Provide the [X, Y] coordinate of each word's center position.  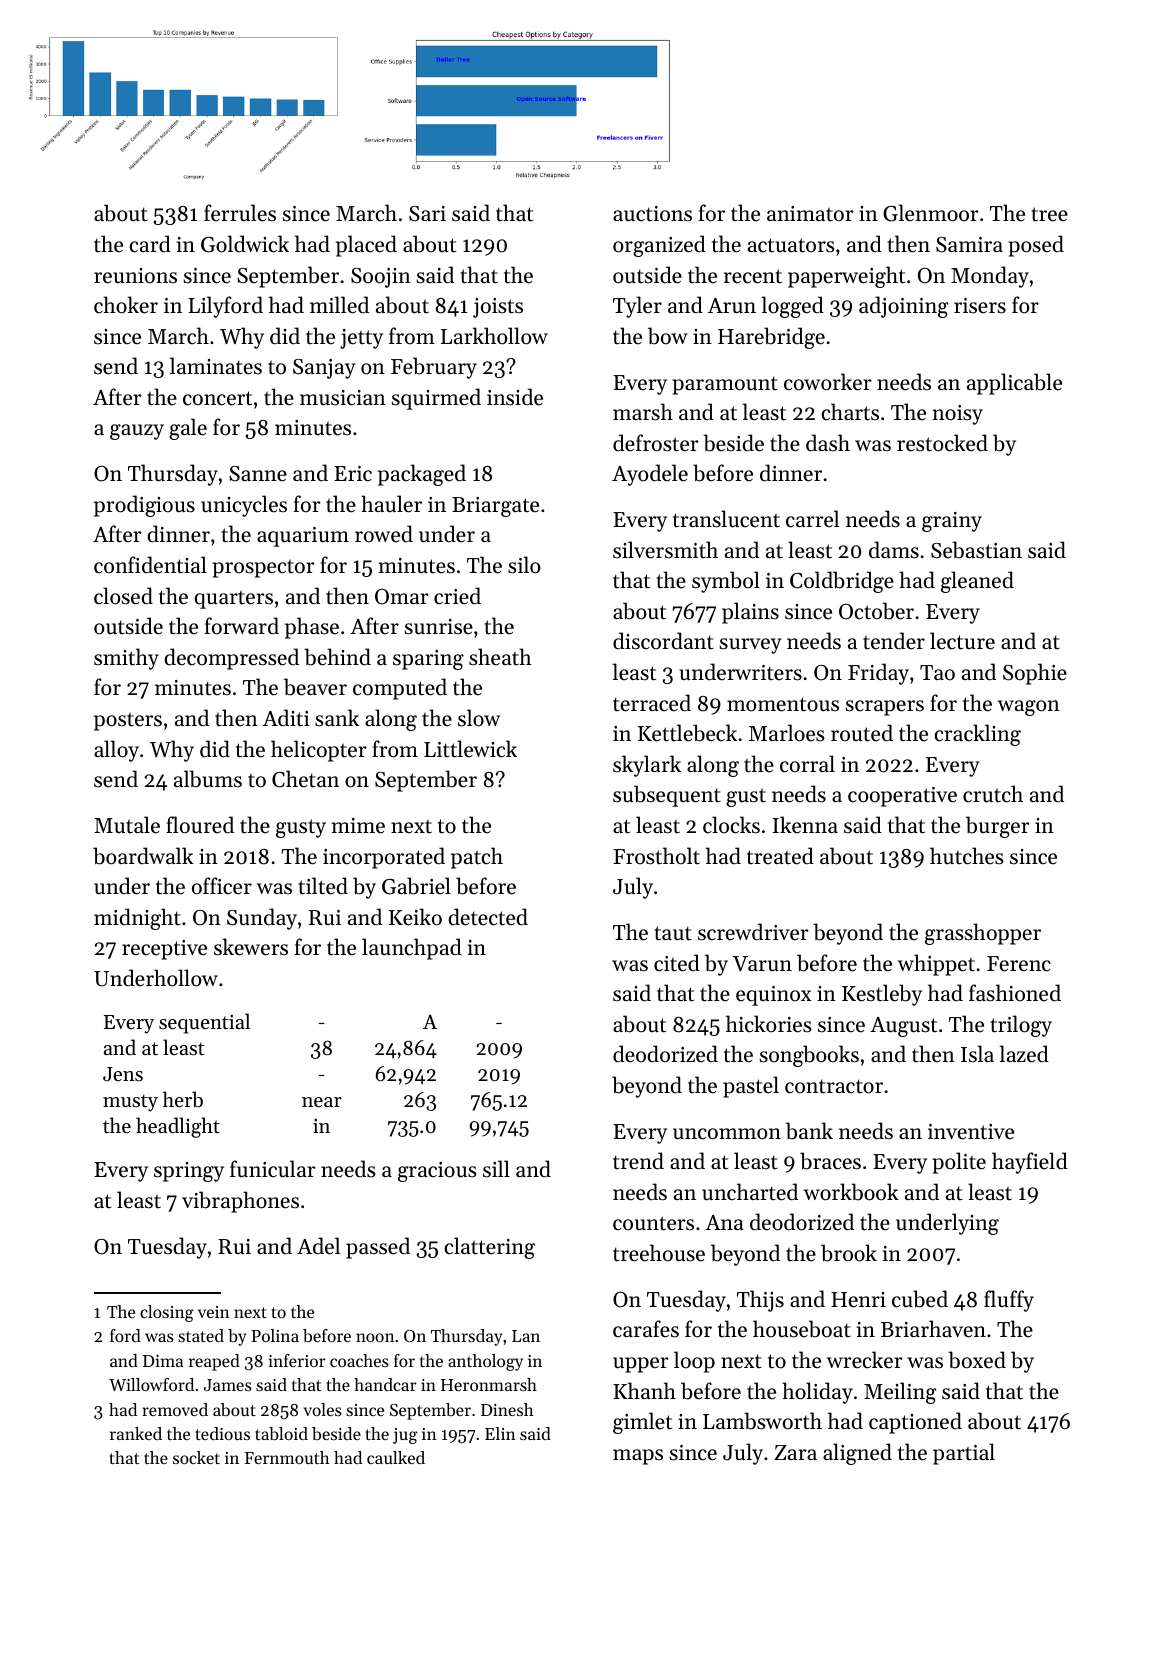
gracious [437, 1172]
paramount [725, 385]
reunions [135, 276]
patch [477, 858]
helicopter [319, 751]
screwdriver [753, 932]
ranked [136, 1433]
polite [959, 1163]
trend [638, 1161]
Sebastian [976, 550]
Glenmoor [931, 213]
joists [498, 308]
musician [343, 398]
